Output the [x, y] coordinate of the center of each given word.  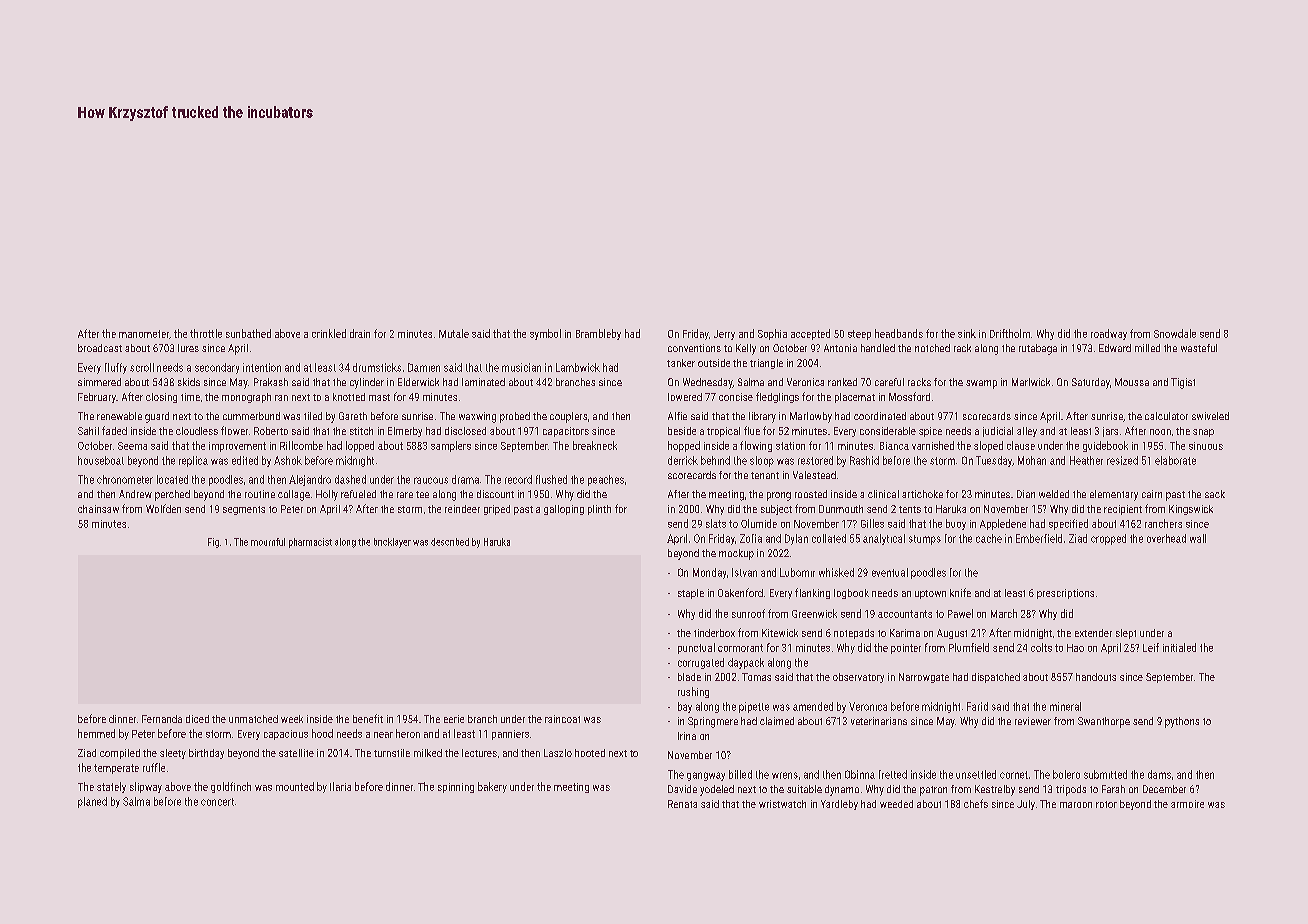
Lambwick [578, 367]
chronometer [125, 479]
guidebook [1105, 446]
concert [217, 802]
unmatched [253, 719]
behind [715, 460]
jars [1110, 432]
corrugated [701, 663]
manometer [144, 334]
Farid [977, 706]
